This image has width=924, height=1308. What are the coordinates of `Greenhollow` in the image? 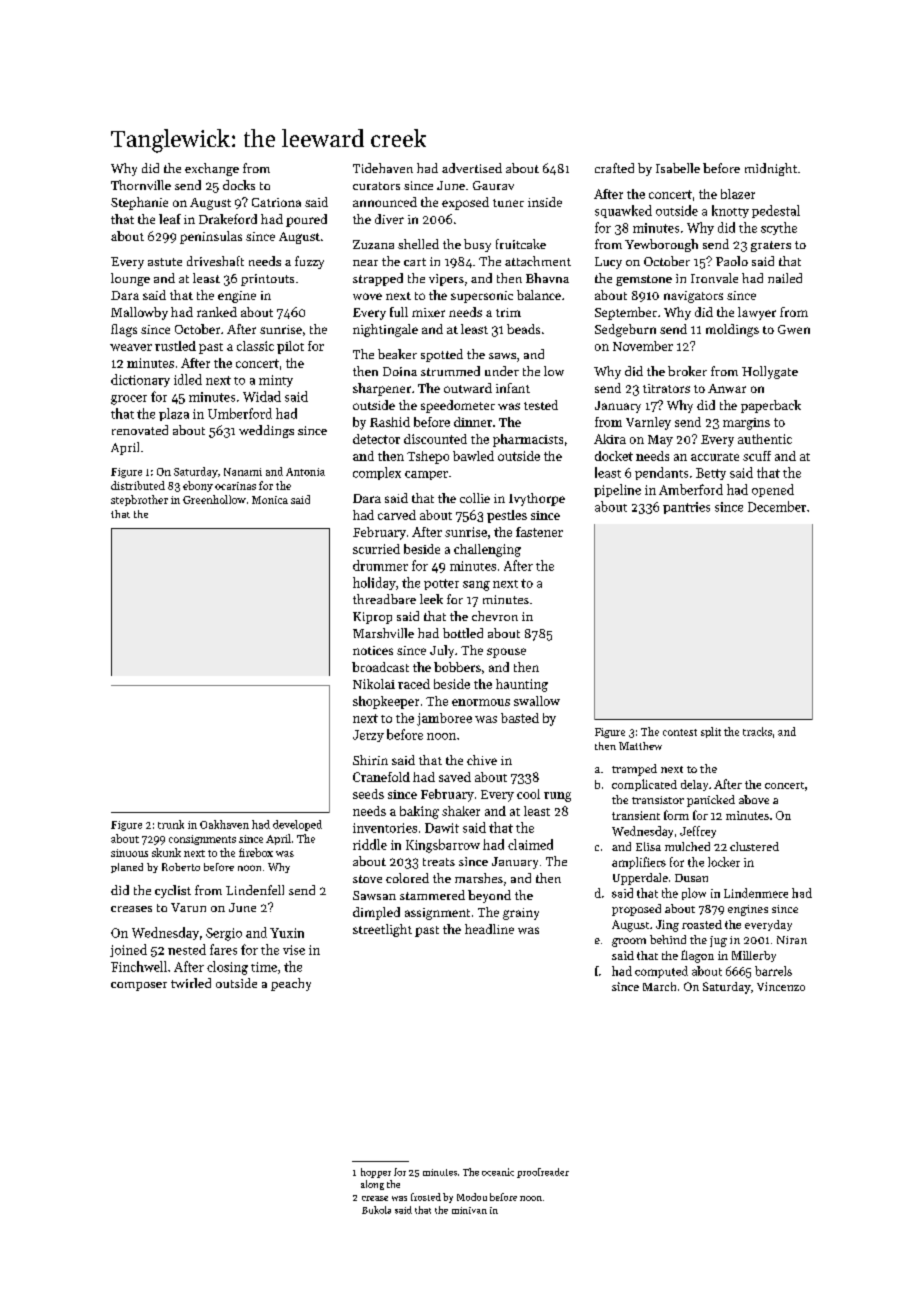 It's located at (214, 499).
